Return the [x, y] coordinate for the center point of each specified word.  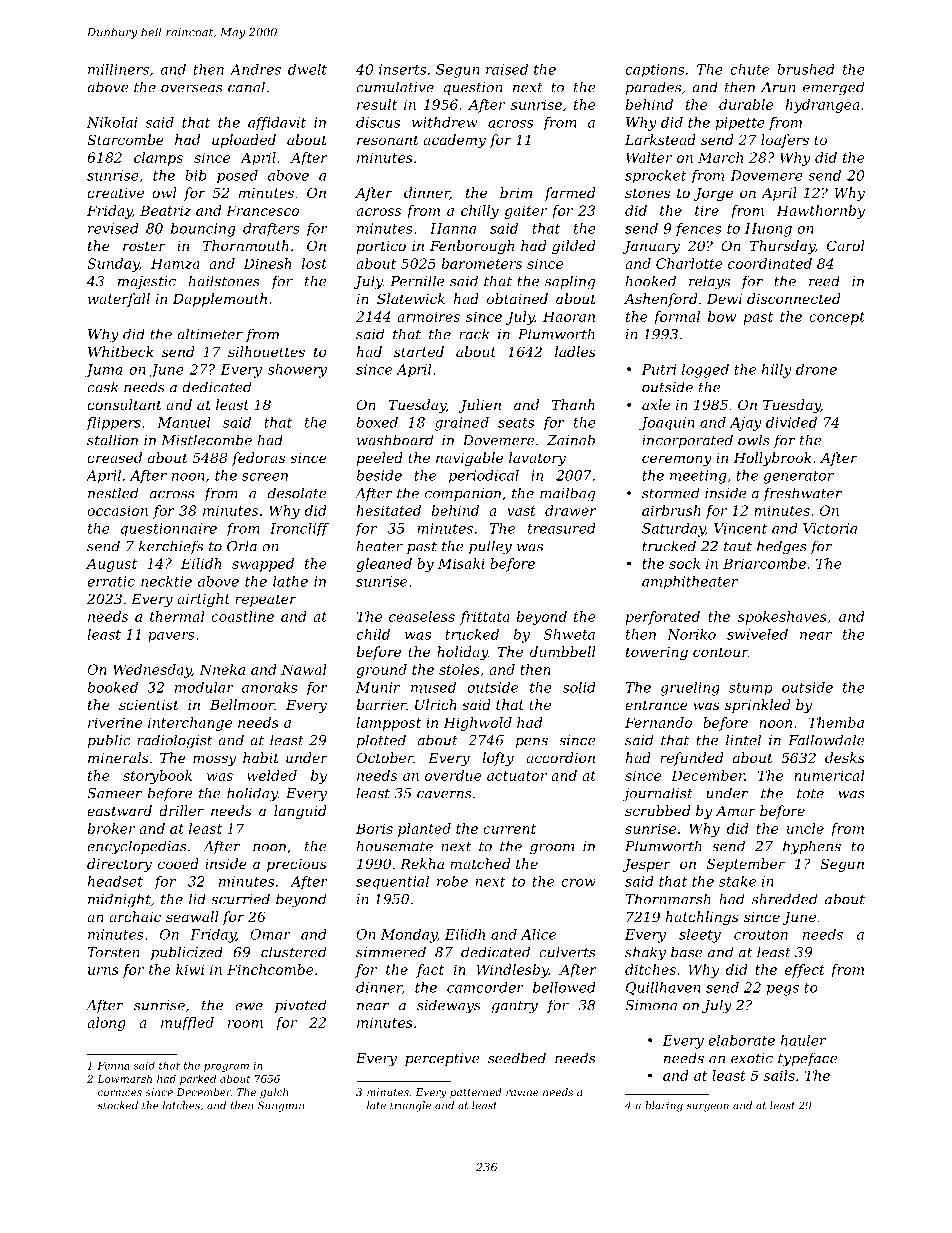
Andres [255, 69]
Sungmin [281, 1106]
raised [507, 69]
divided [791, 422]
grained [462, 424]
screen [265, 477]
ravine [522, 1092]
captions [655, 71]
